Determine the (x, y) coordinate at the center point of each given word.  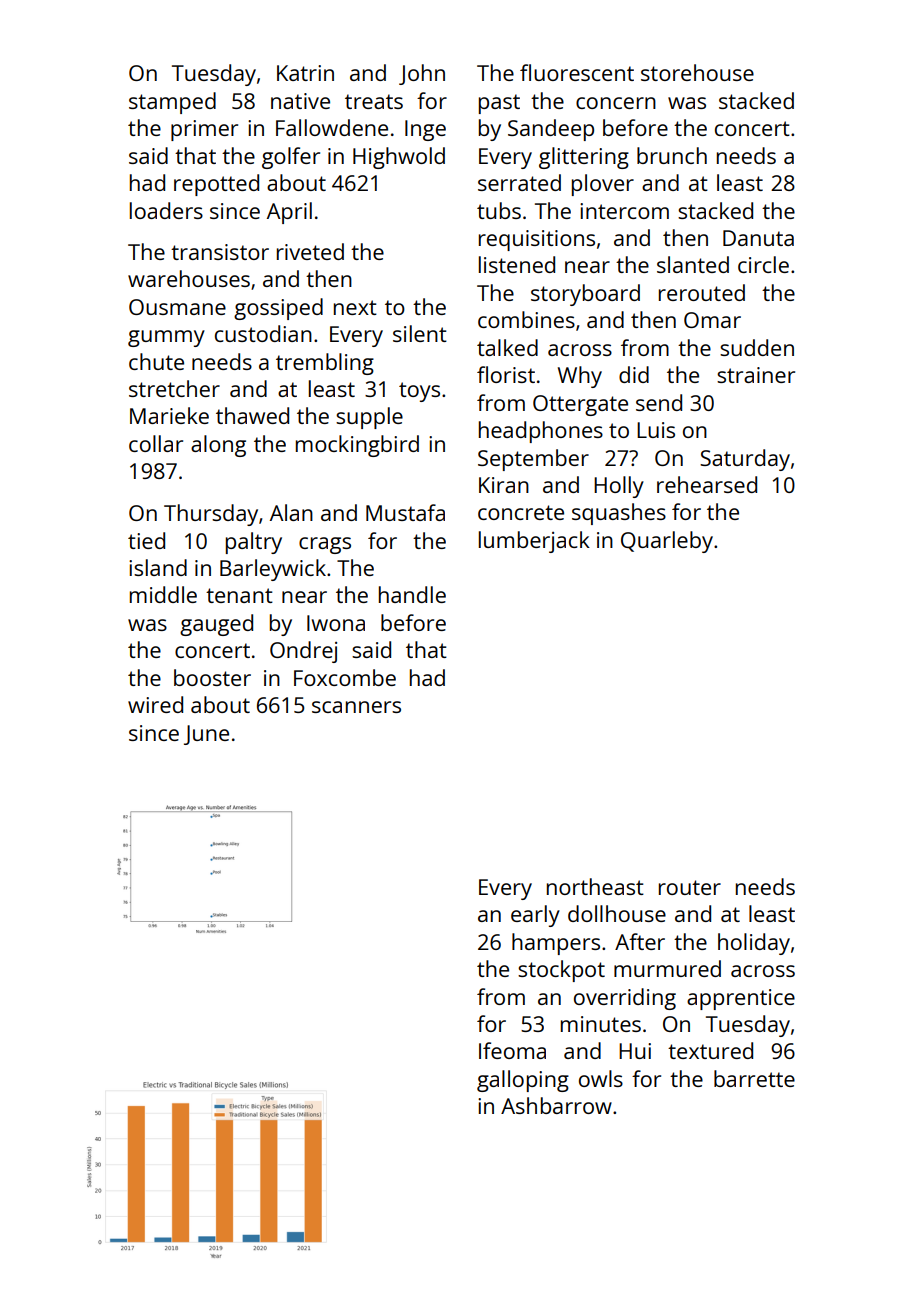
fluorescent (577, 72)
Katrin (305, 73)
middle (163, 594)
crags (325, 545)
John (422, 74)
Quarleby (667, 542)
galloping (523, 1081)
